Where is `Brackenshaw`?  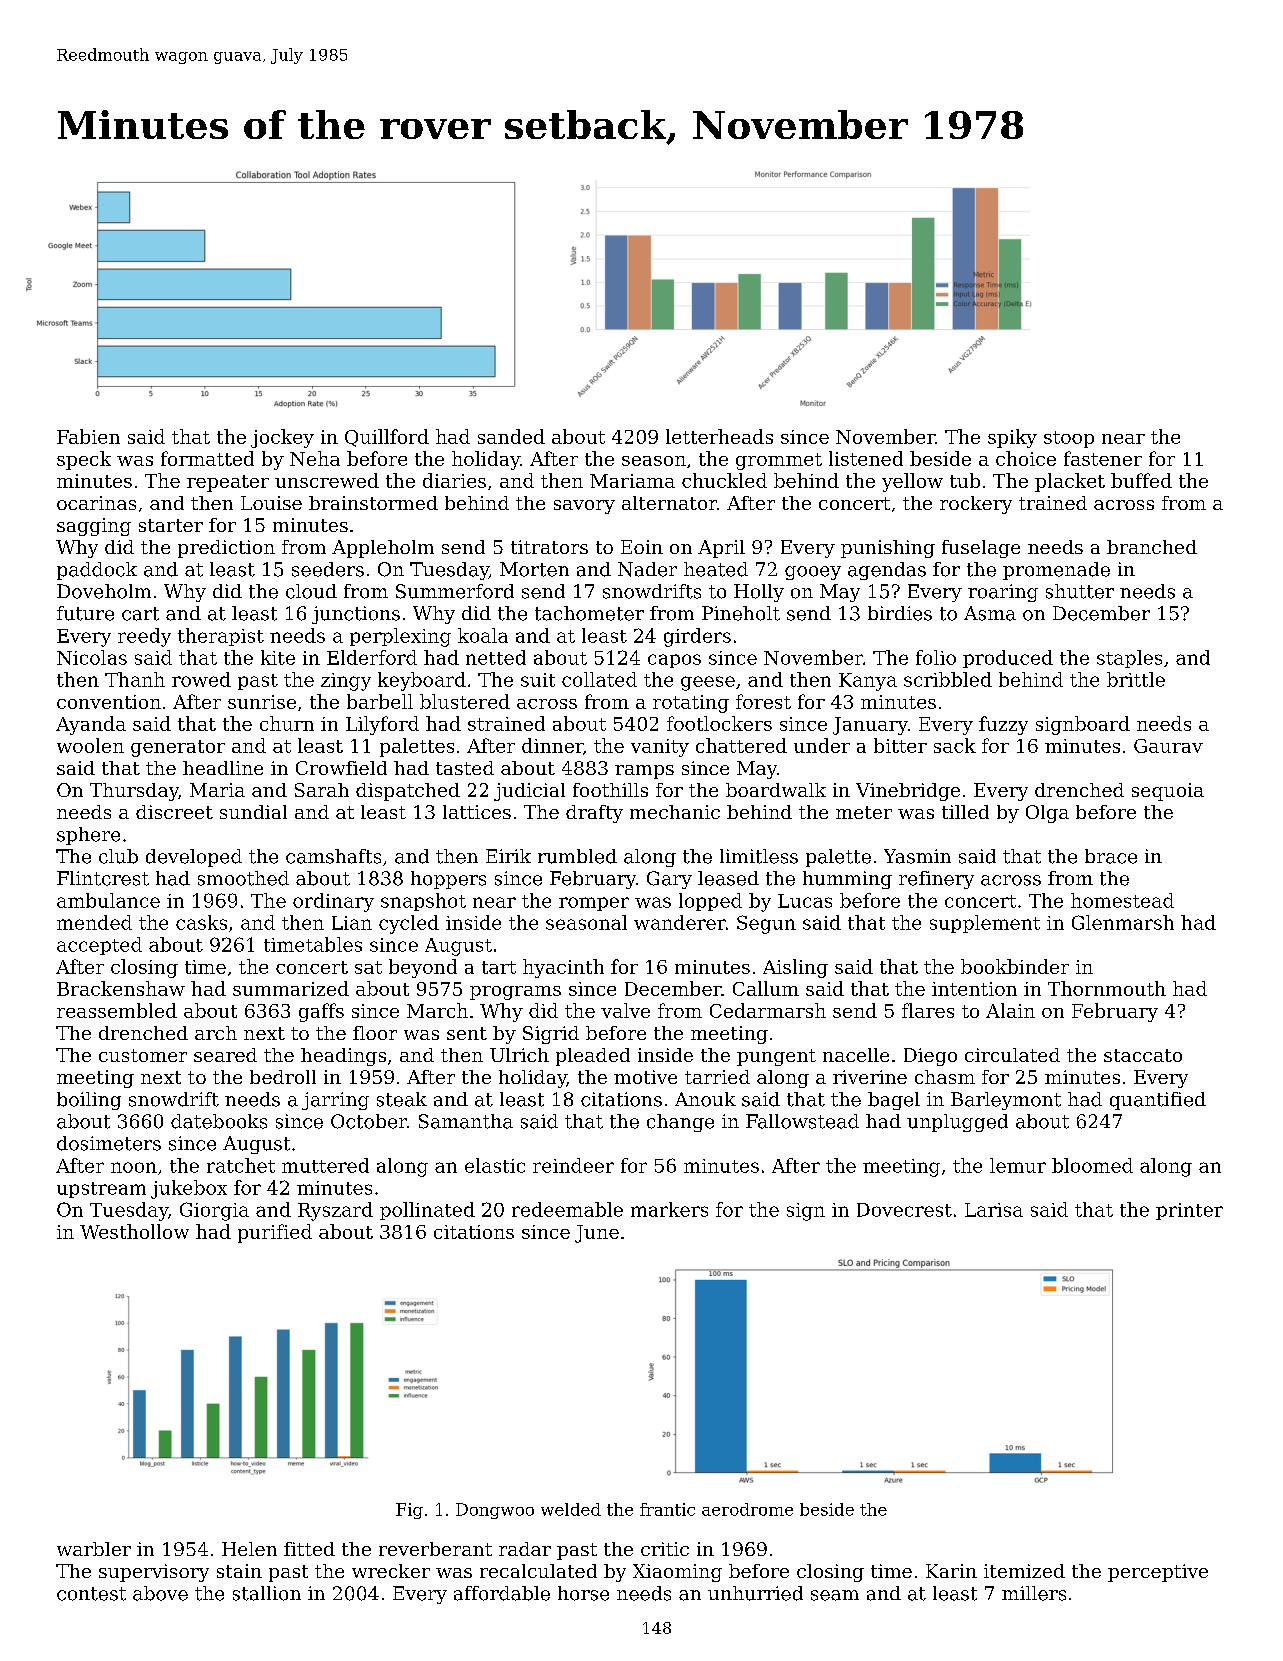 Brackenshaw is located at coordinates (121, 988).
